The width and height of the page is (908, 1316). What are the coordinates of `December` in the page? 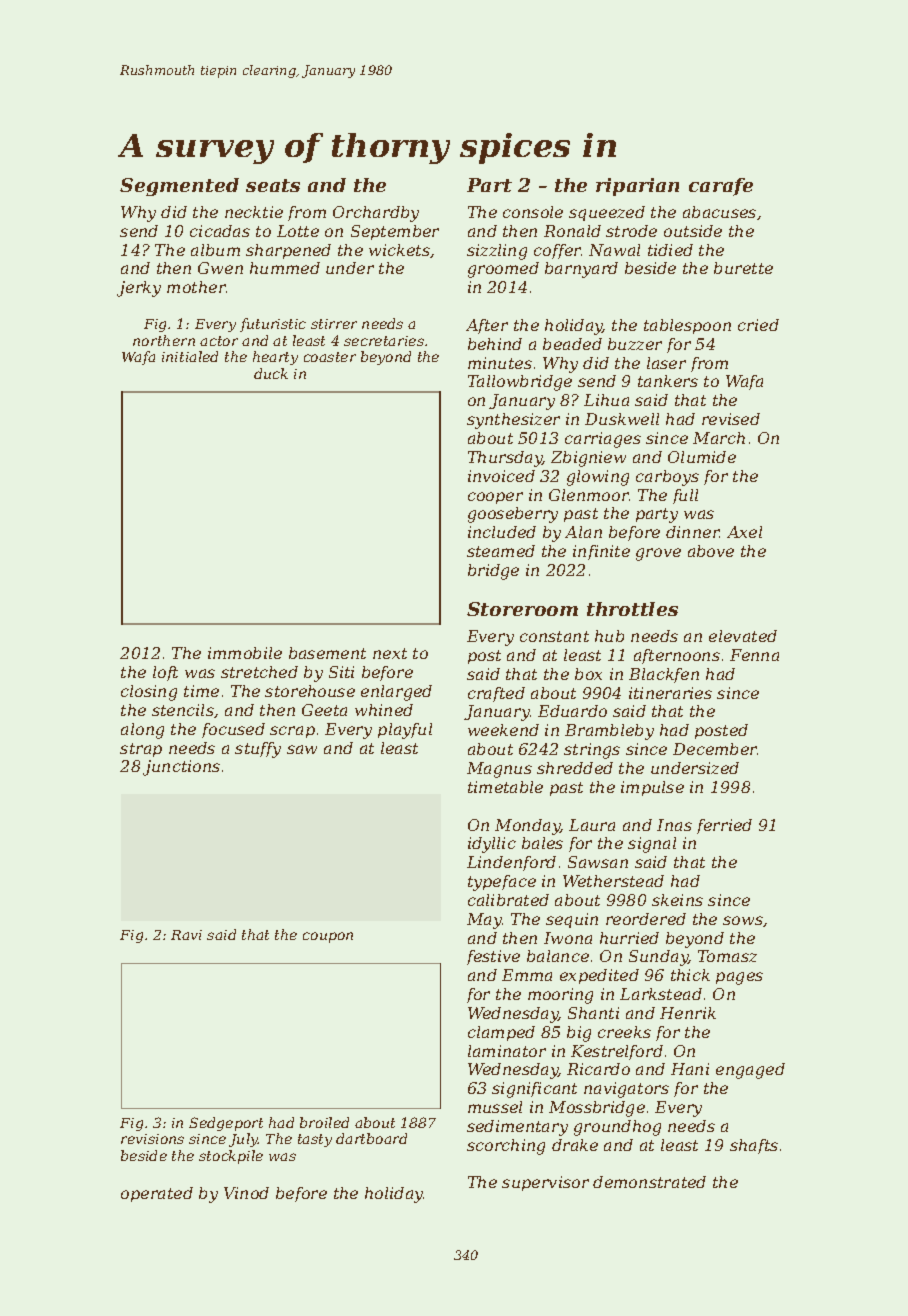 It's located at (715, 749).
